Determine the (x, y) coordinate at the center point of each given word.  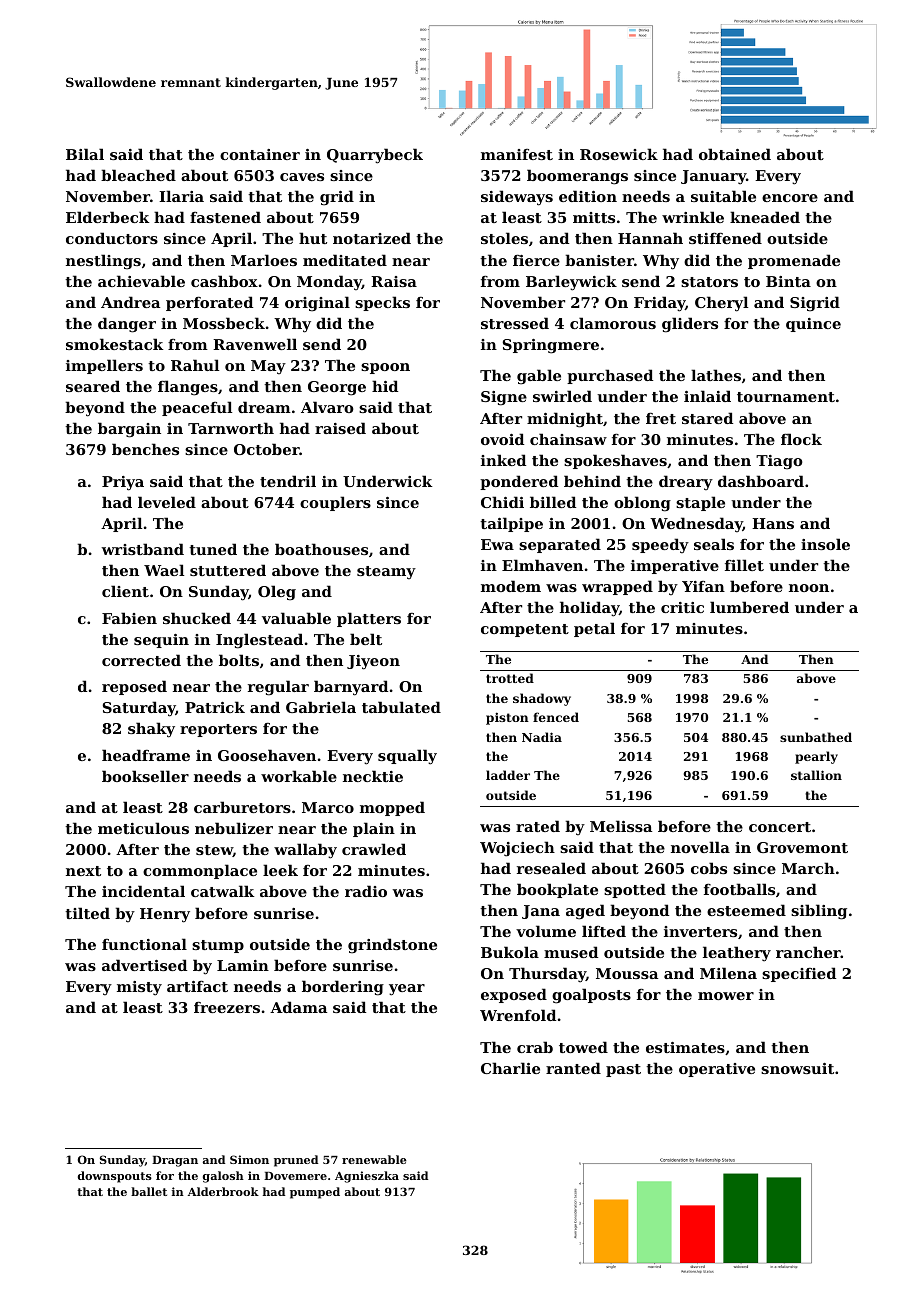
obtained (735, 154)
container (260, 154)
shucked (197, 618)
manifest (517, 154)
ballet (149, 1191)
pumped (315, 1193)
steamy (386, 573)
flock (801, 439)
